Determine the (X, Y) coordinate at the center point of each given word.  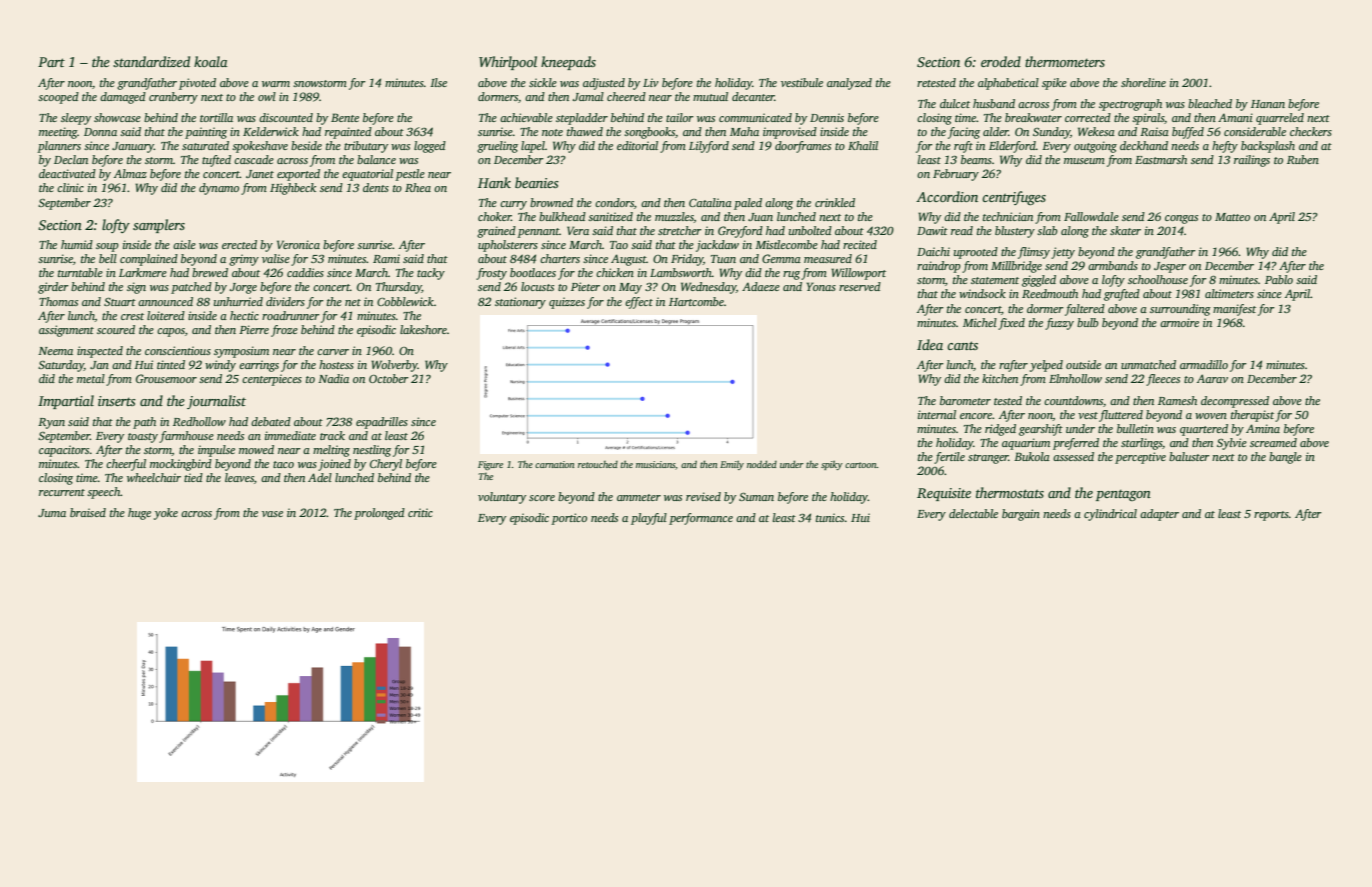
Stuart (120, 301)
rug (791, 275)
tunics (830, 517)
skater (1125, 230)
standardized (151, 61)
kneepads (568, 63)
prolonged (379, 514)
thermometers (1065, 61)
